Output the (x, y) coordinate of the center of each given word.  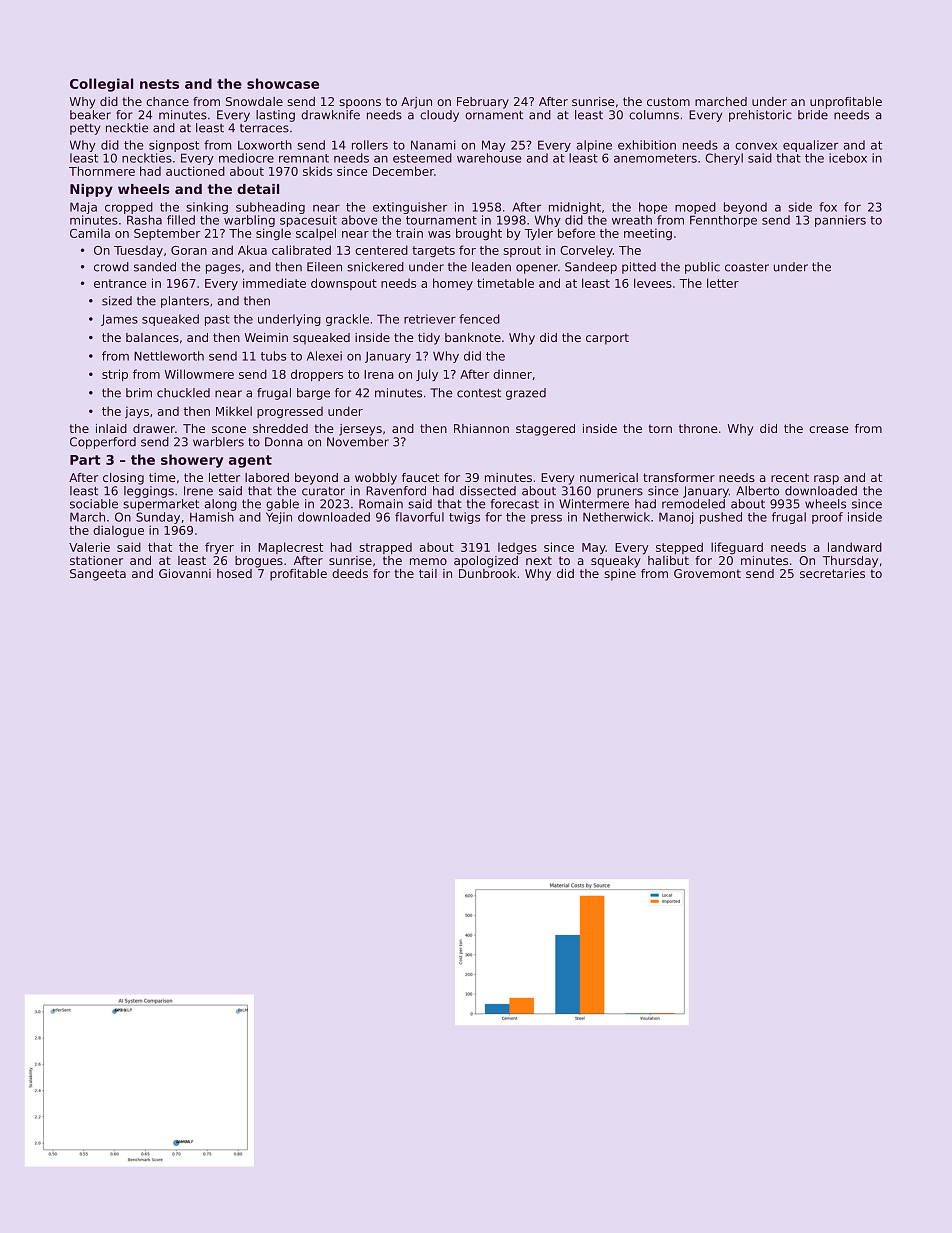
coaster (747, 267)
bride (813, 115)
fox (828, 207)
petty (85, 129)
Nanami (433, 145)
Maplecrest (290, 548)
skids (317, 171)
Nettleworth (169, 356)
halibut (668, 560)
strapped (386, 548)
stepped (679, 548)
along (221, 505)
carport (607, 339)
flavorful (419, 517)
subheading (270, 208)
